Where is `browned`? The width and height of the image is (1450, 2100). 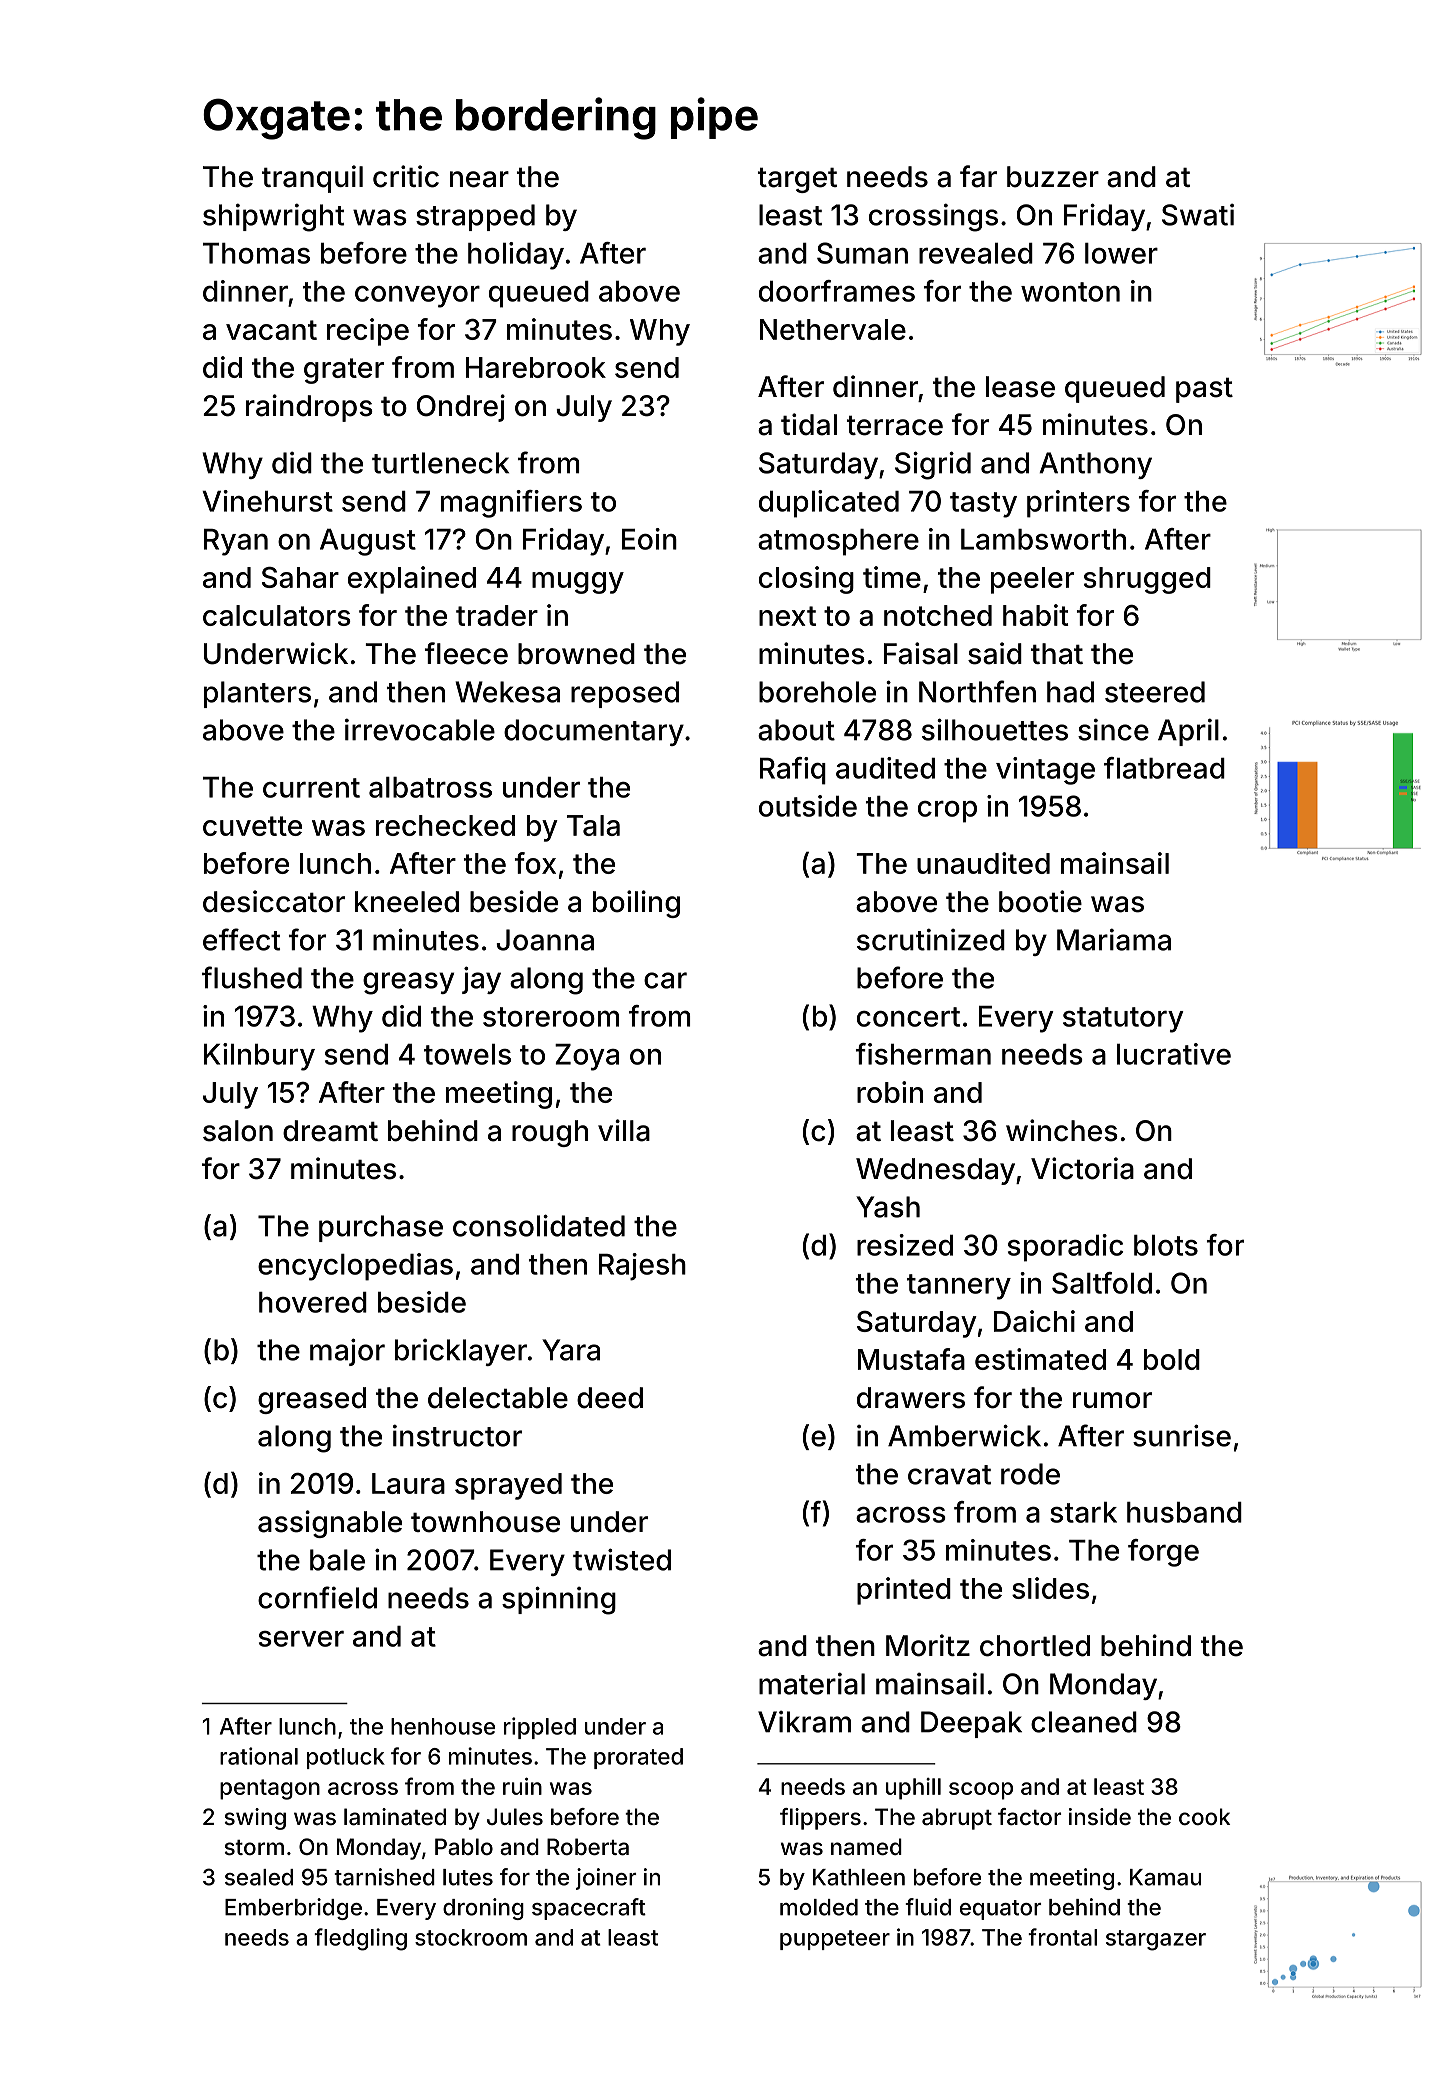
browned is located at coordinates (576, 654).
